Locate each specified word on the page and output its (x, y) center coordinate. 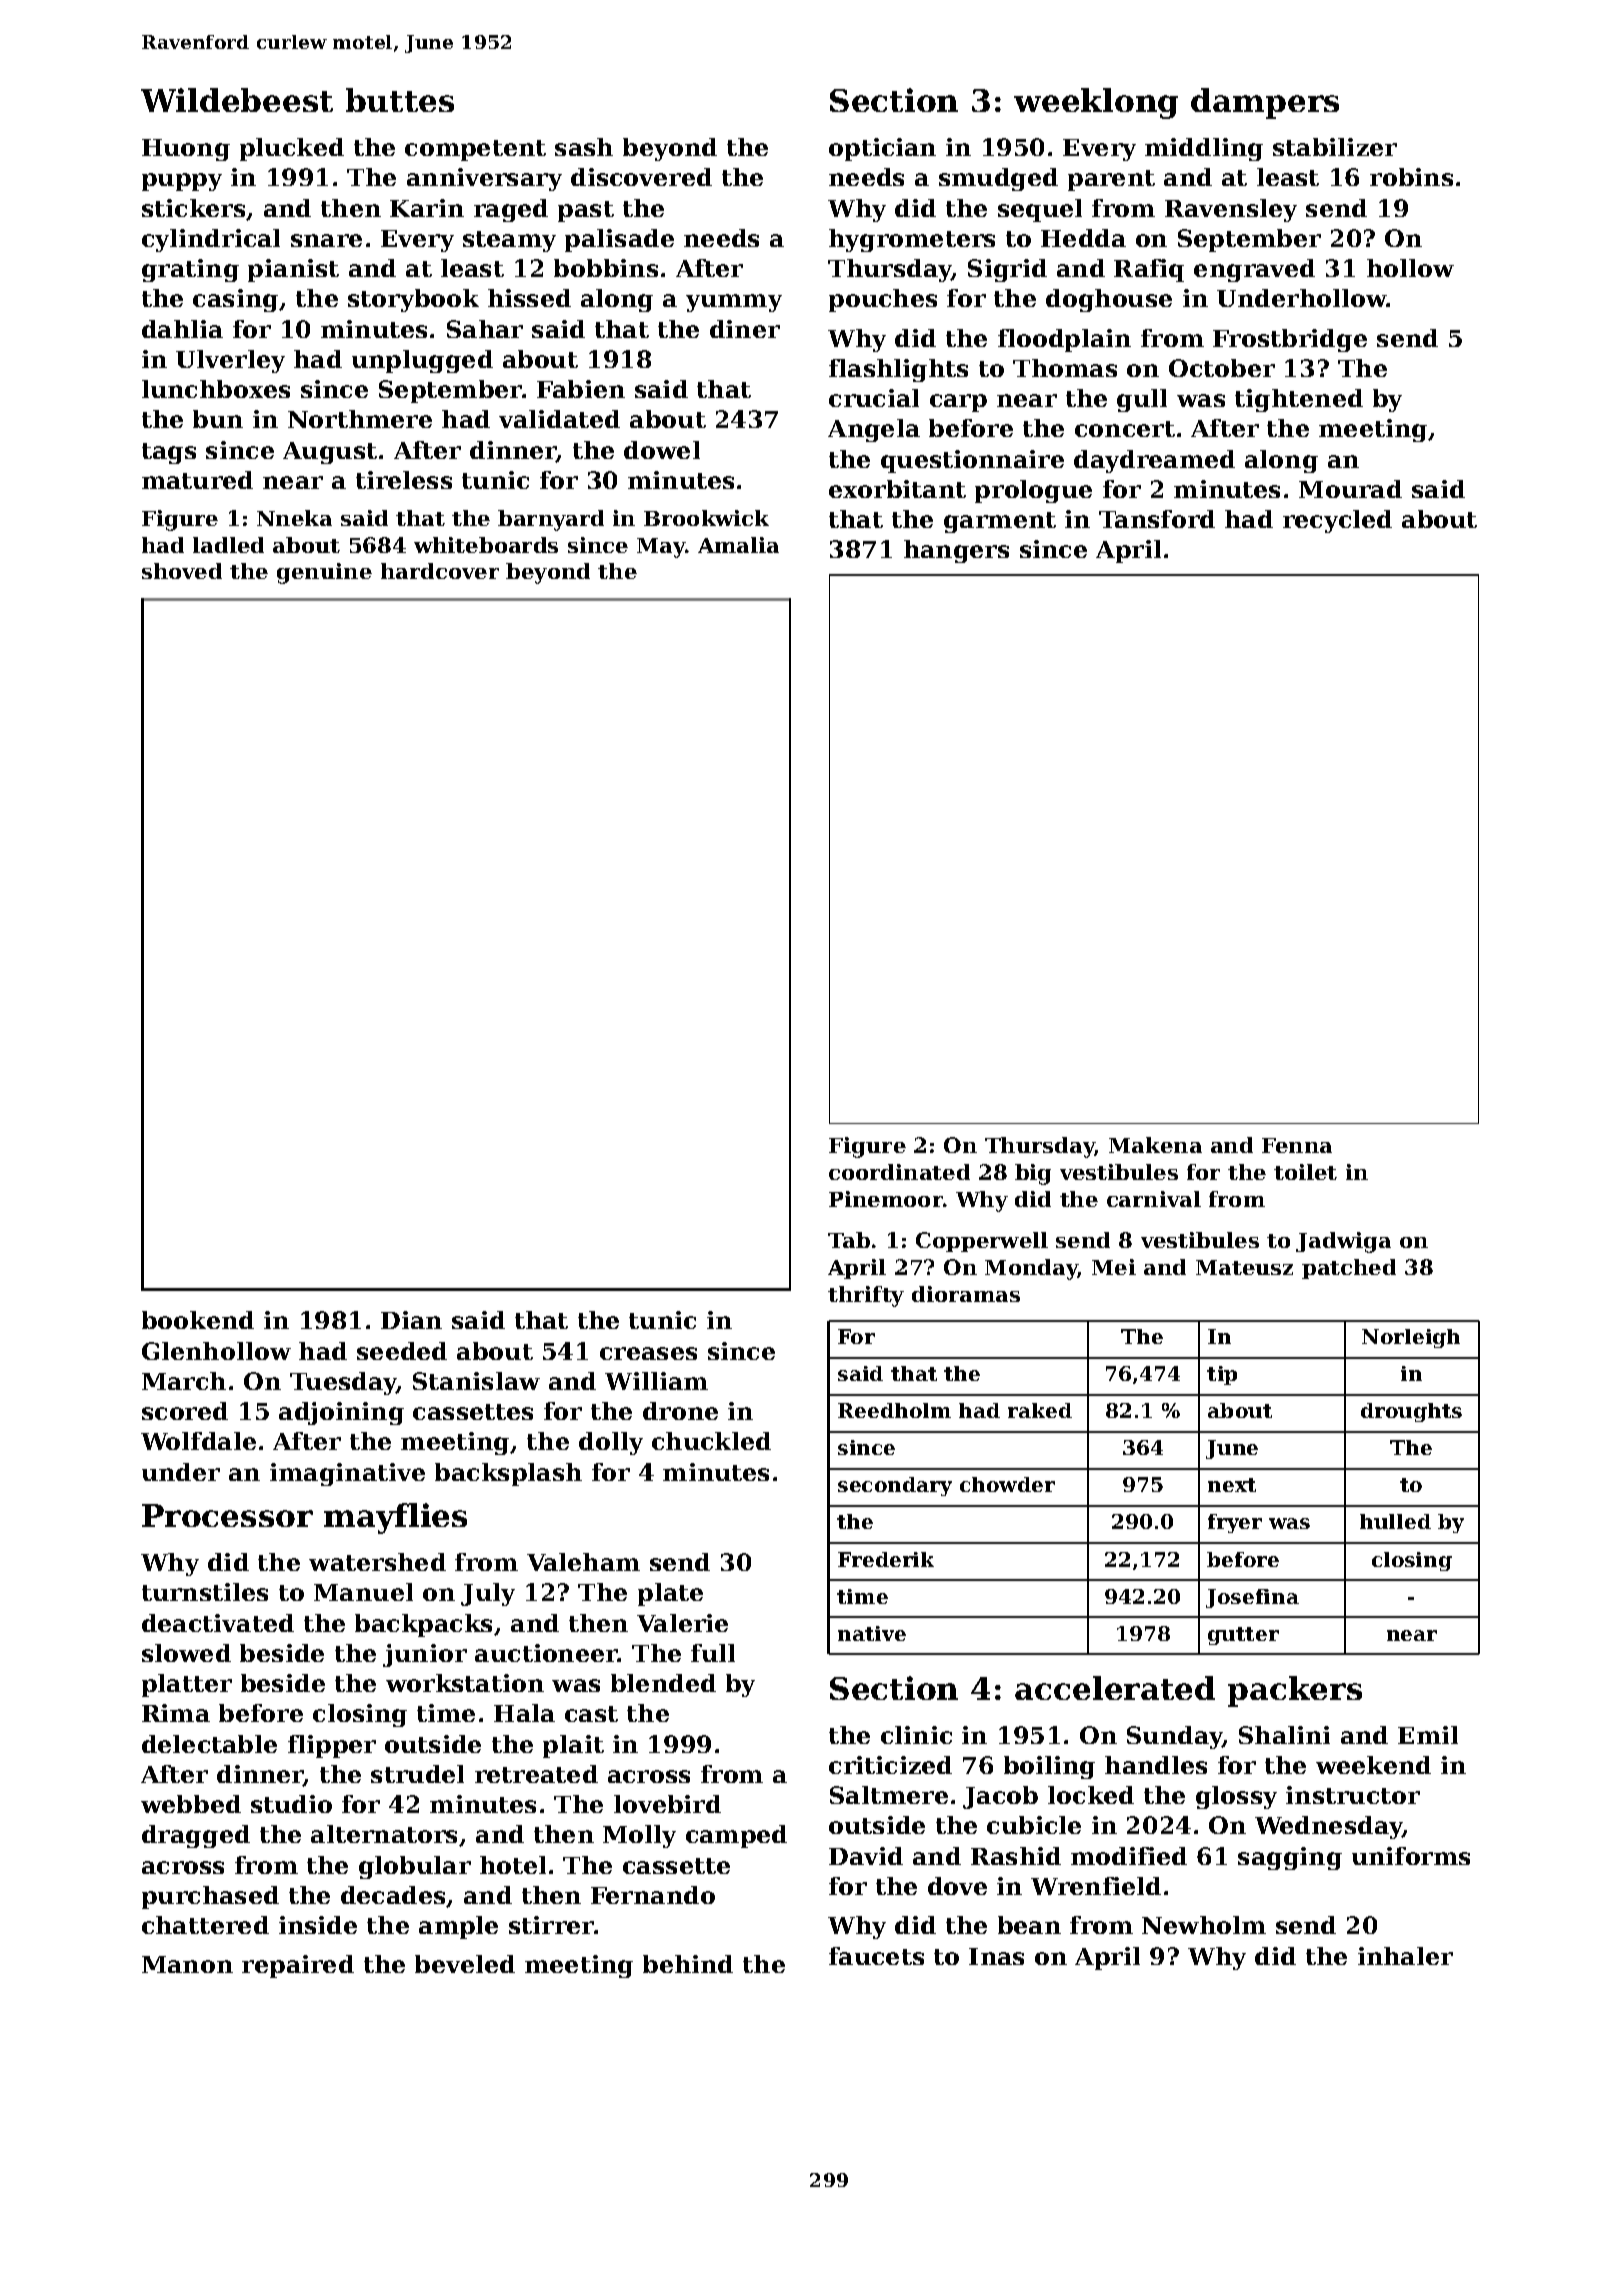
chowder (1007, 1484)
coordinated (899, 1172)
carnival (1154, 1199)
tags (169, 453)
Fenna (1297, 1145)
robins (1411, 177)
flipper (332, 1746)
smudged (998, 179)
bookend (198, 1320)
